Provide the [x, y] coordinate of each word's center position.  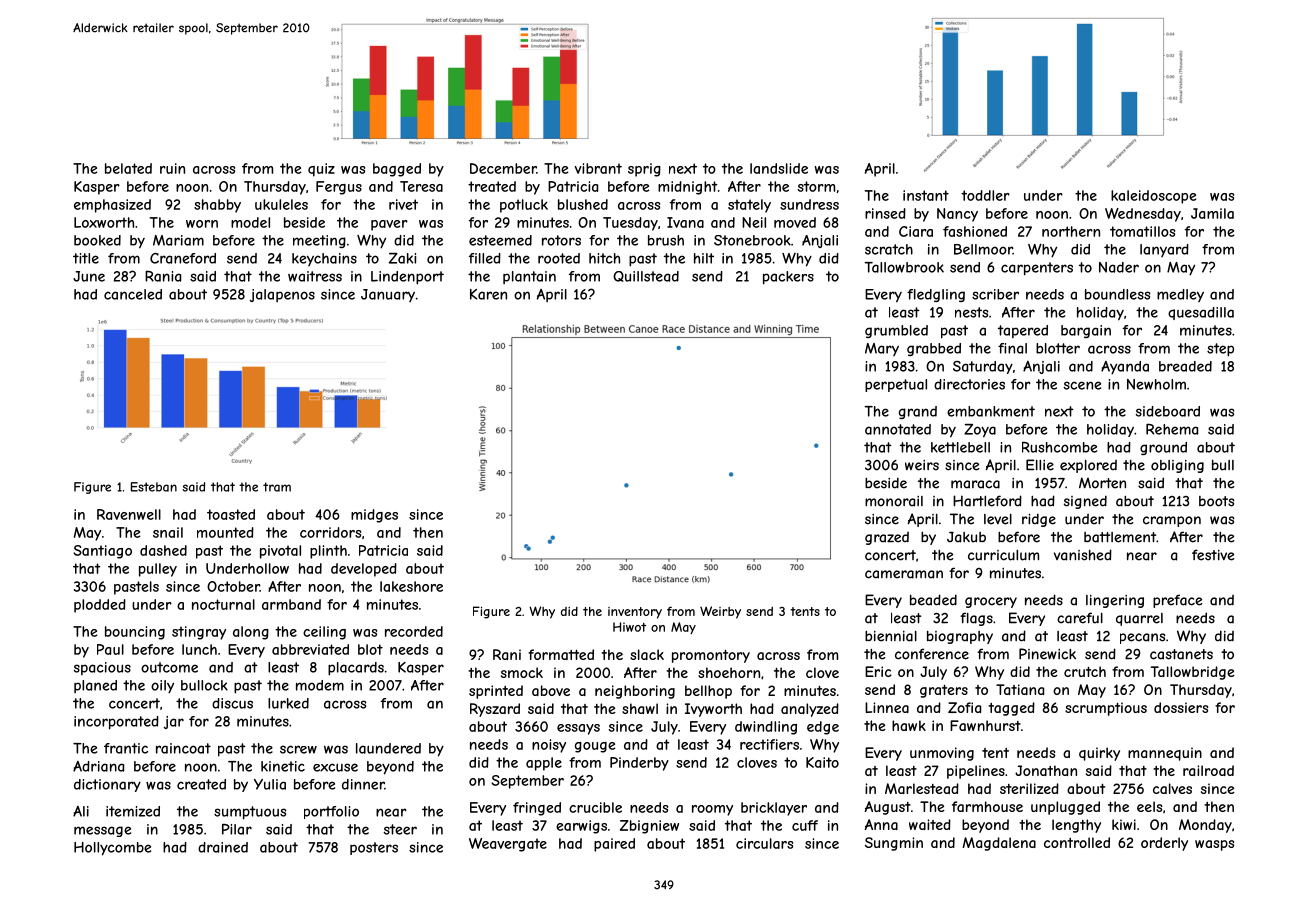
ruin [172, 168]
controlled [1077, 842]
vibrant [598, 168]
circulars [764, 843]
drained [223, 847]
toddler [985, 195]
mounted [225, 532]
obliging [1177, 466]
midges [374, 516]
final [1012, 348]
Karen [488, 294]
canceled [133, 294]
